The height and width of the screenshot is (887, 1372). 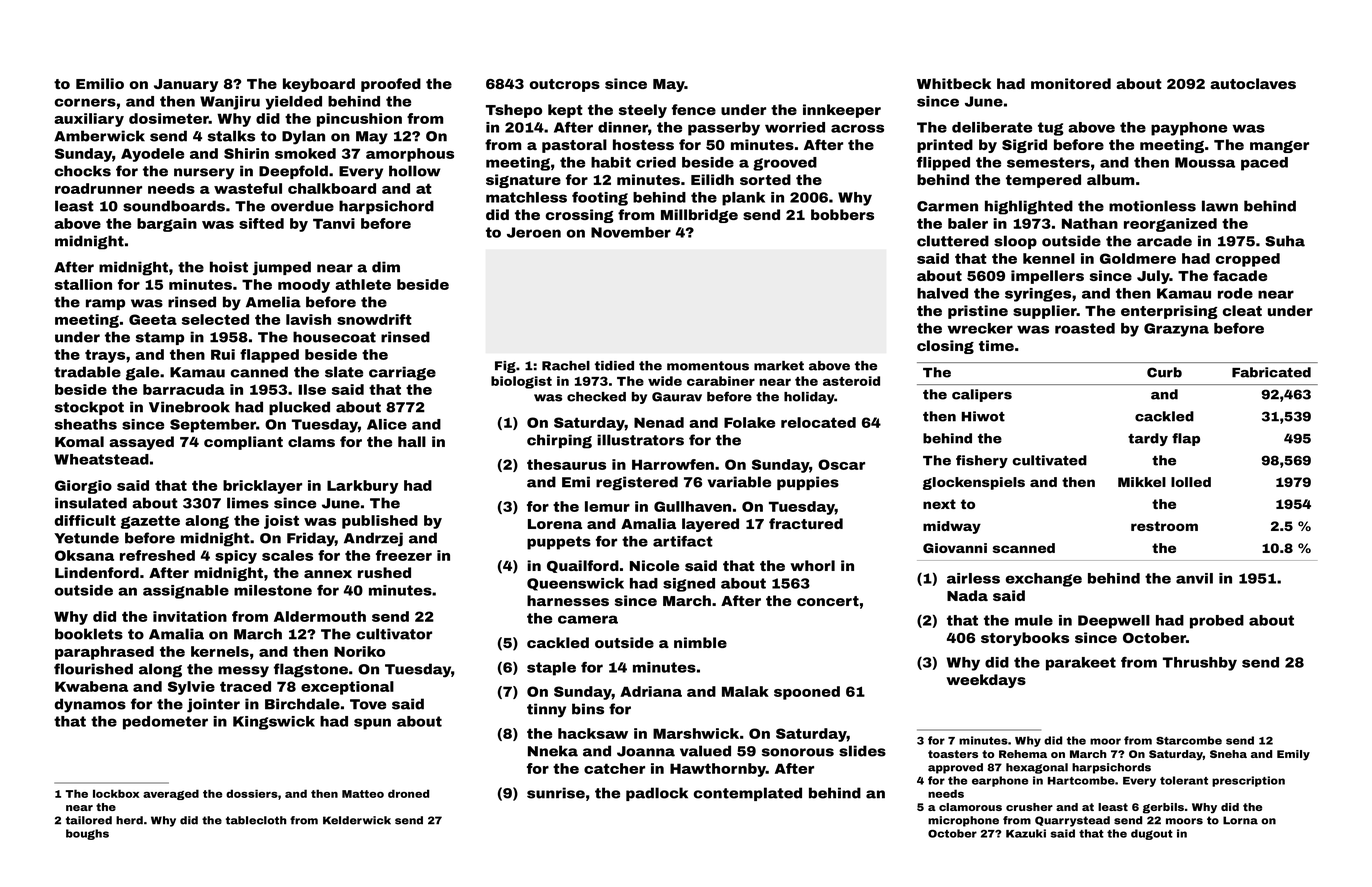 What do you see at coordinates (954, 83) in the screenshot?
I see `Whitbeck` at bounding box center [954, 83].
